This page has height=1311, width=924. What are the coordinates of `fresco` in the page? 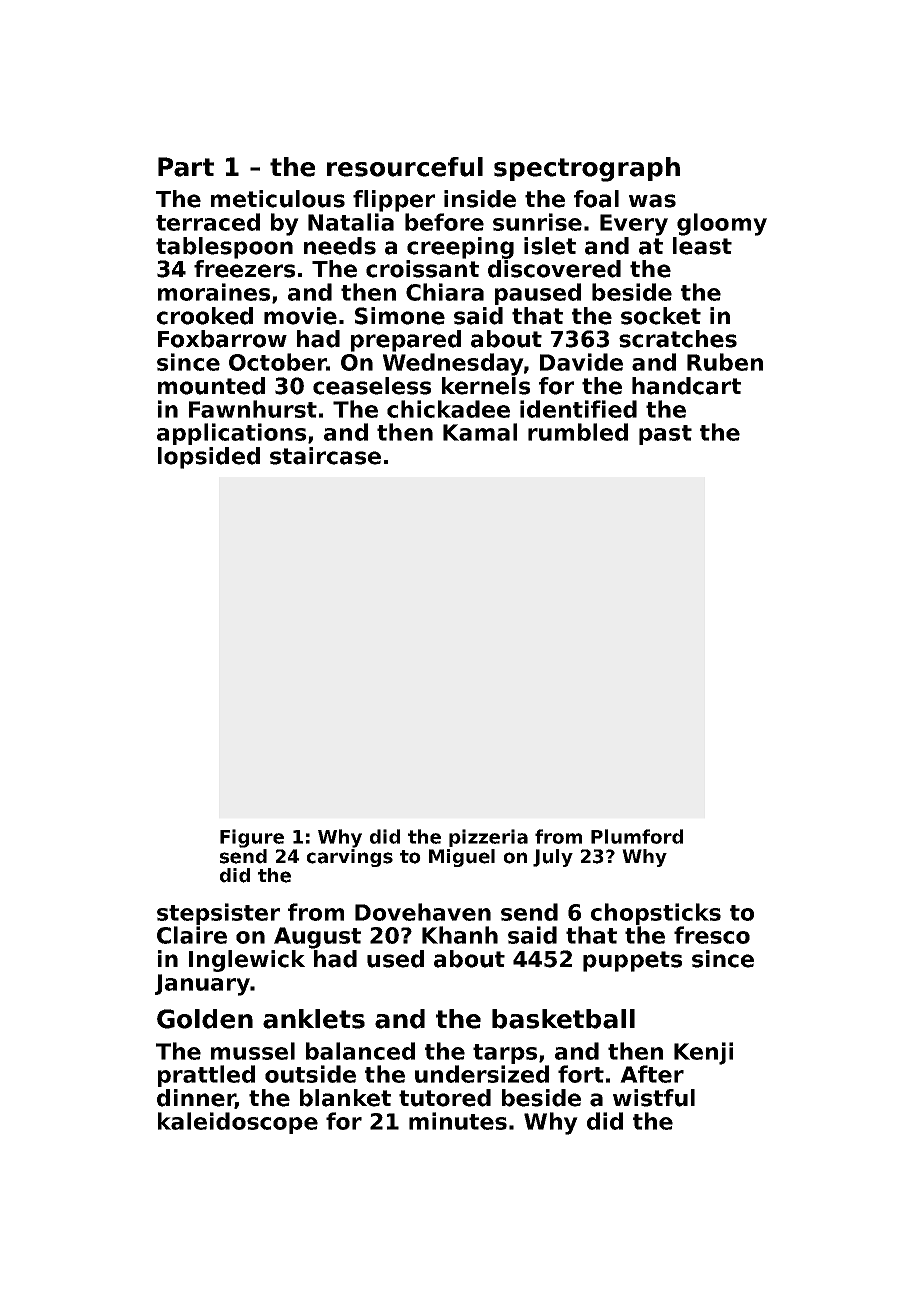 It's located at (712, 935).
